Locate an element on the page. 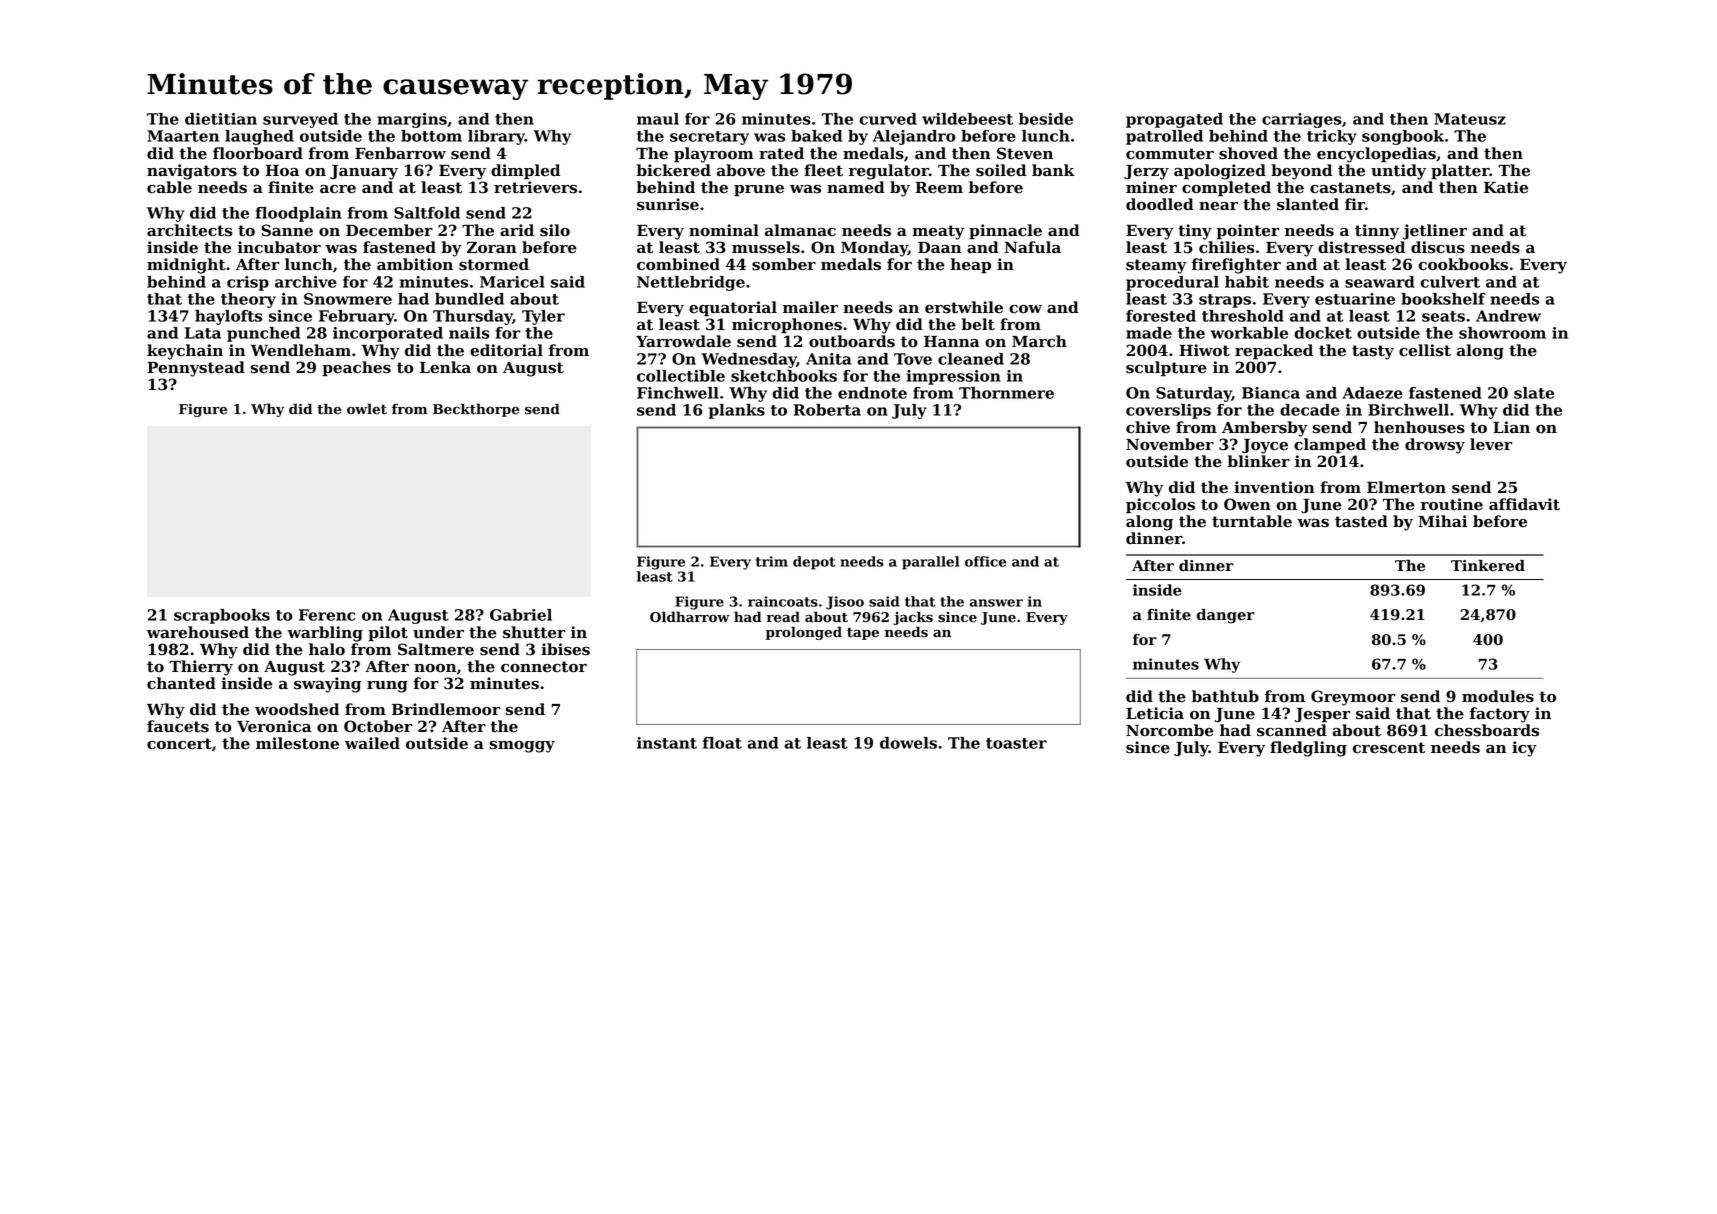  tasted is located at coordinates (1361, 521).
